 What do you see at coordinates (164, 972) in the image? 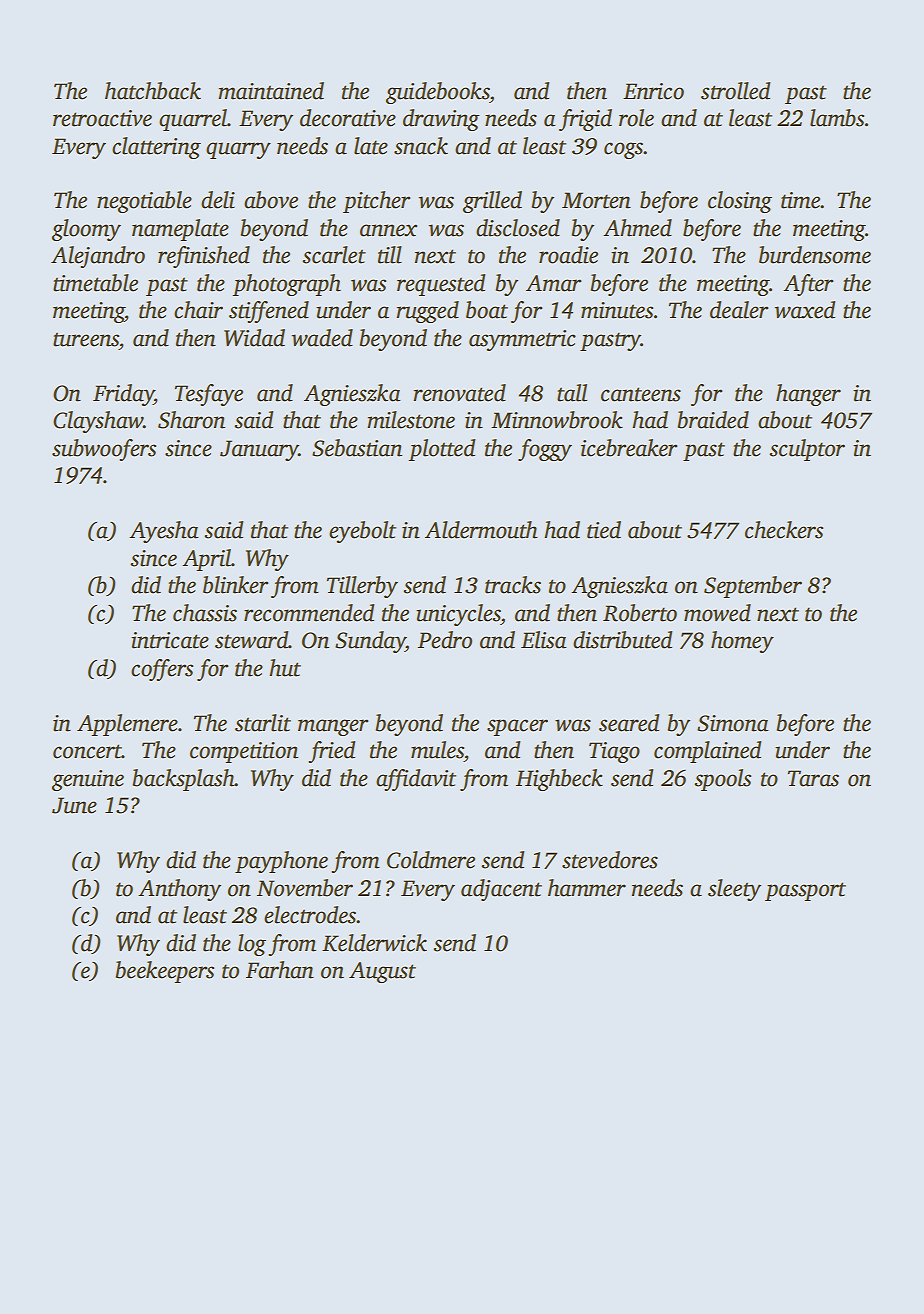
I see `beekeepers` at bounding box center [164, 972].
